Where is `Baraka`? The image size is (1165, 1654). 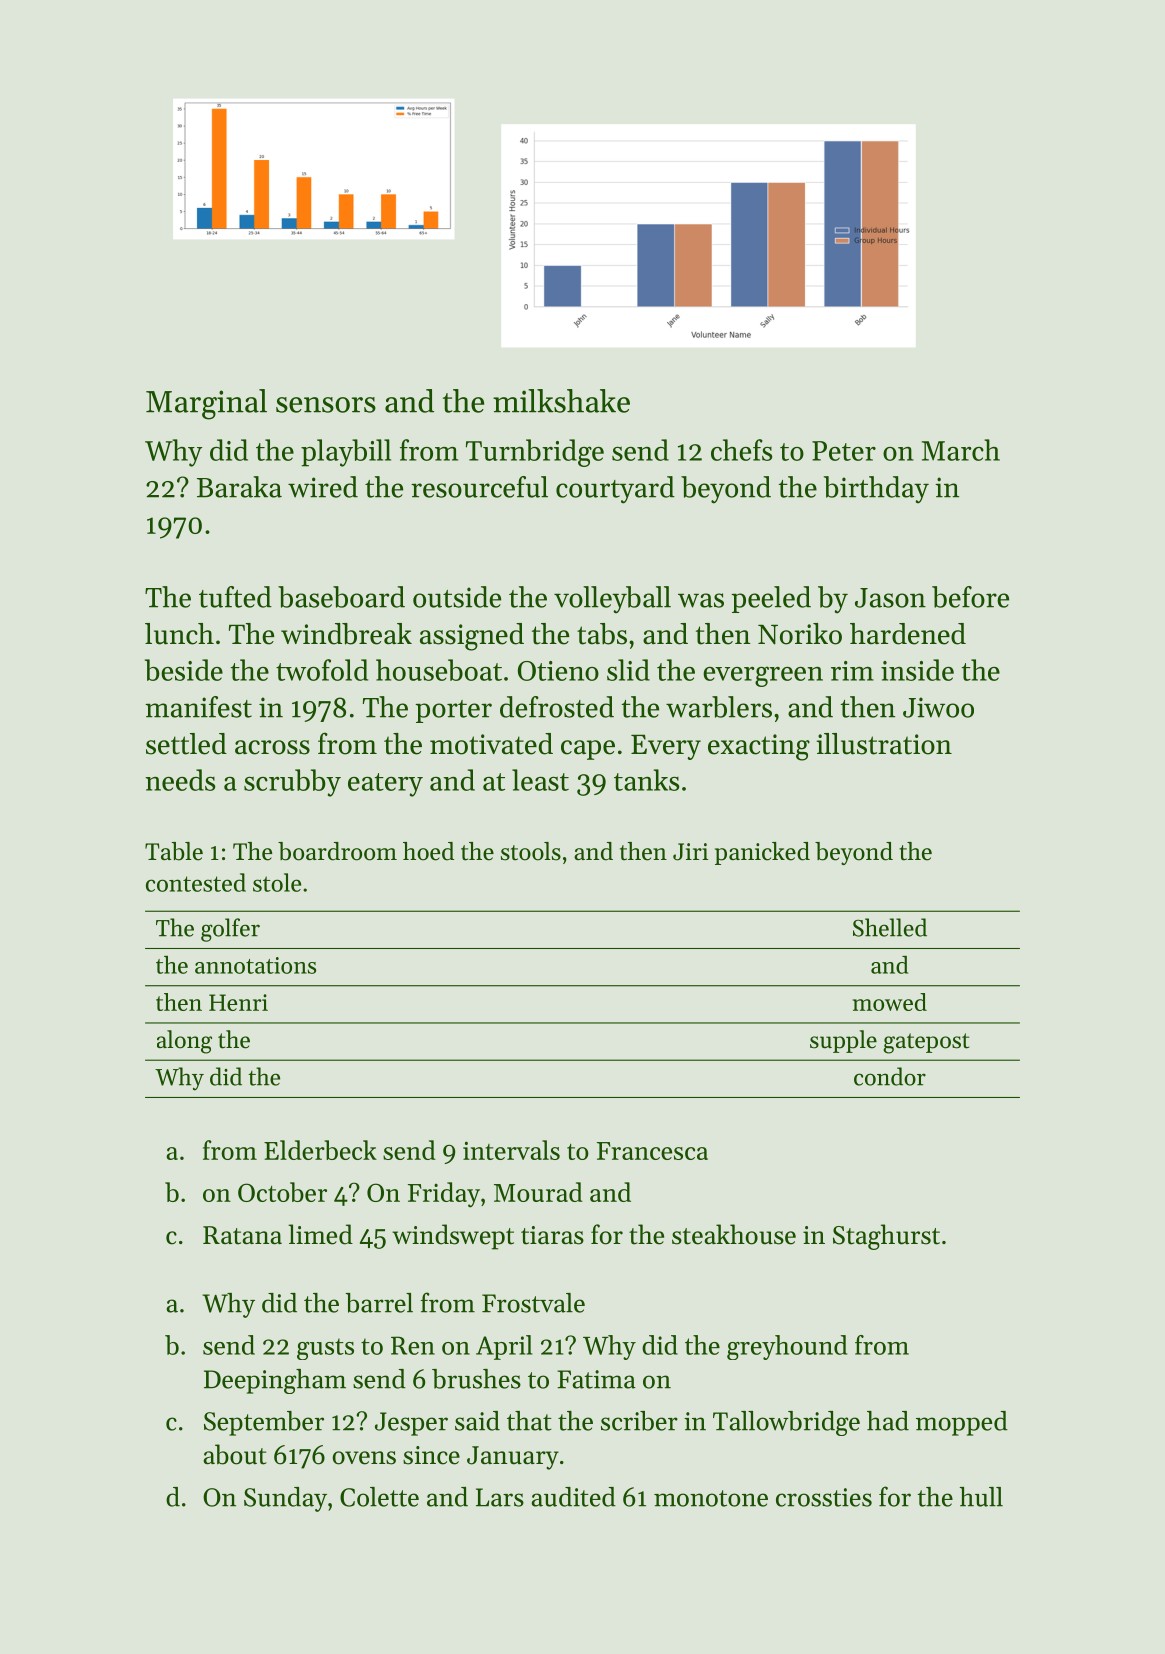
Baraka is located at coordinates (239, 487).
